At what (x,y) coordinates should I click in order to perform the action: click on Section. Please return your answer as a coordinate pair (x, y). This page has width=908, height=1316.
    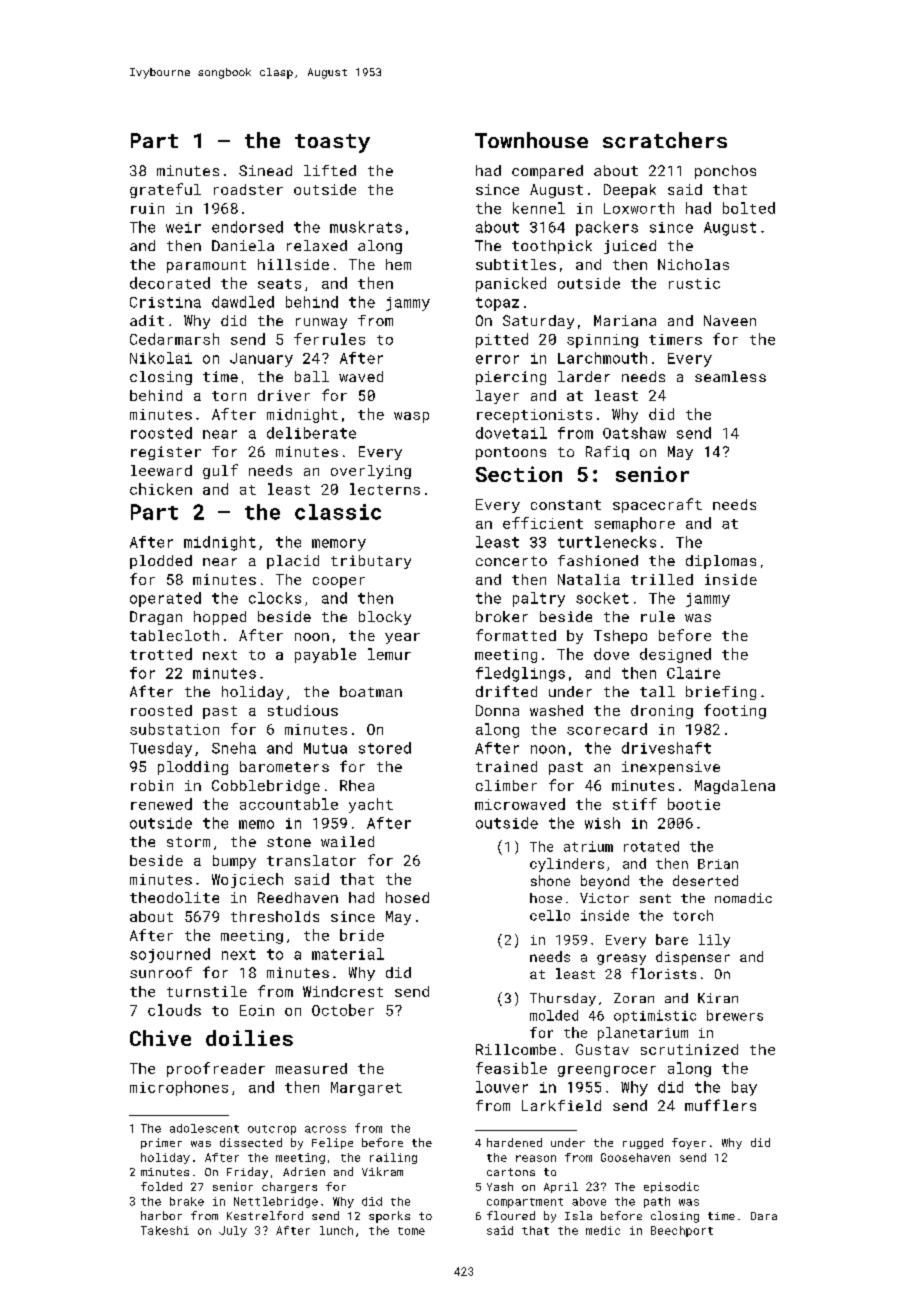
    Looking at the image, I should click on (519, 474).
